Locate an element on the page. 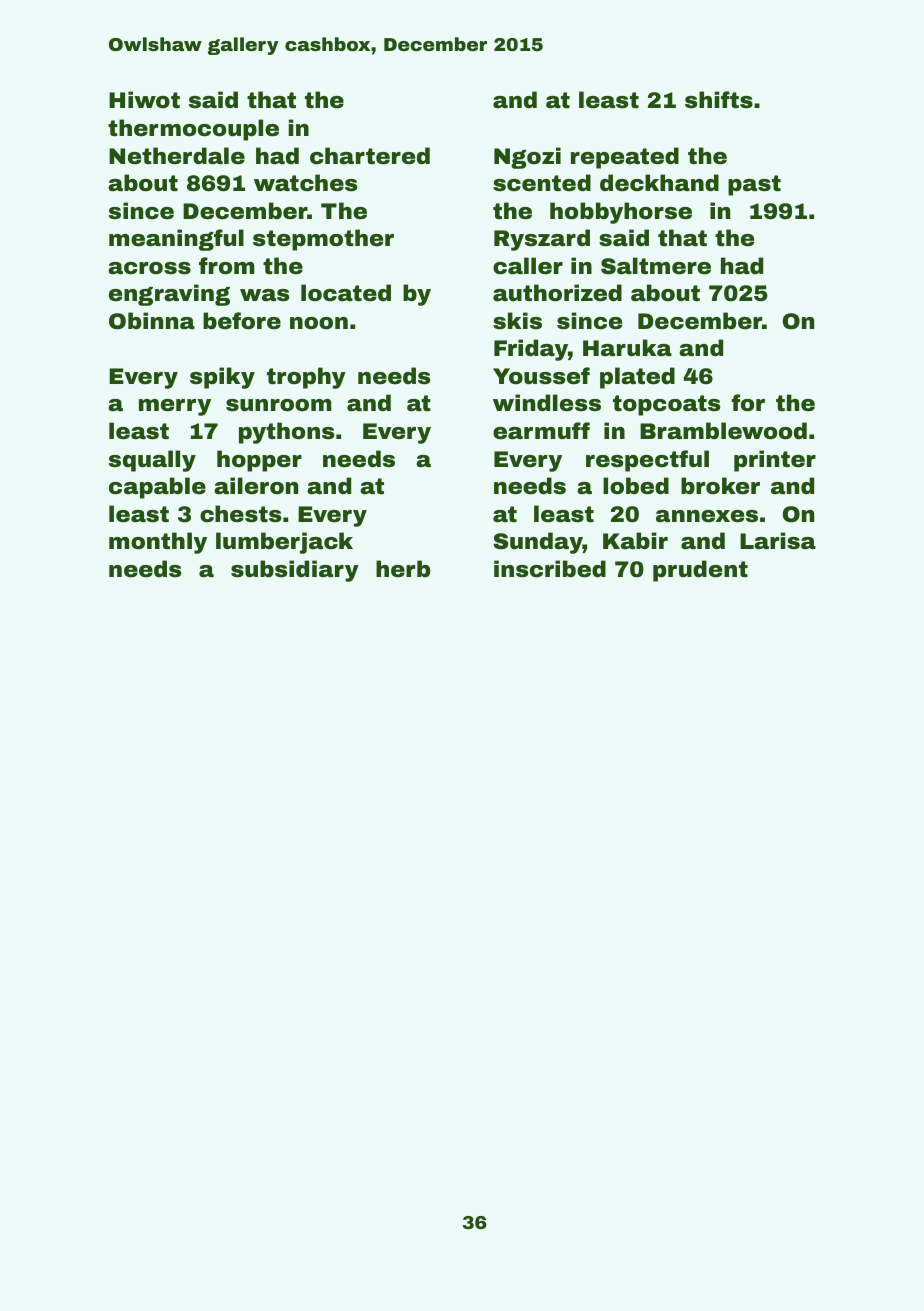  Sunday is located at coordinates (538, 543).
